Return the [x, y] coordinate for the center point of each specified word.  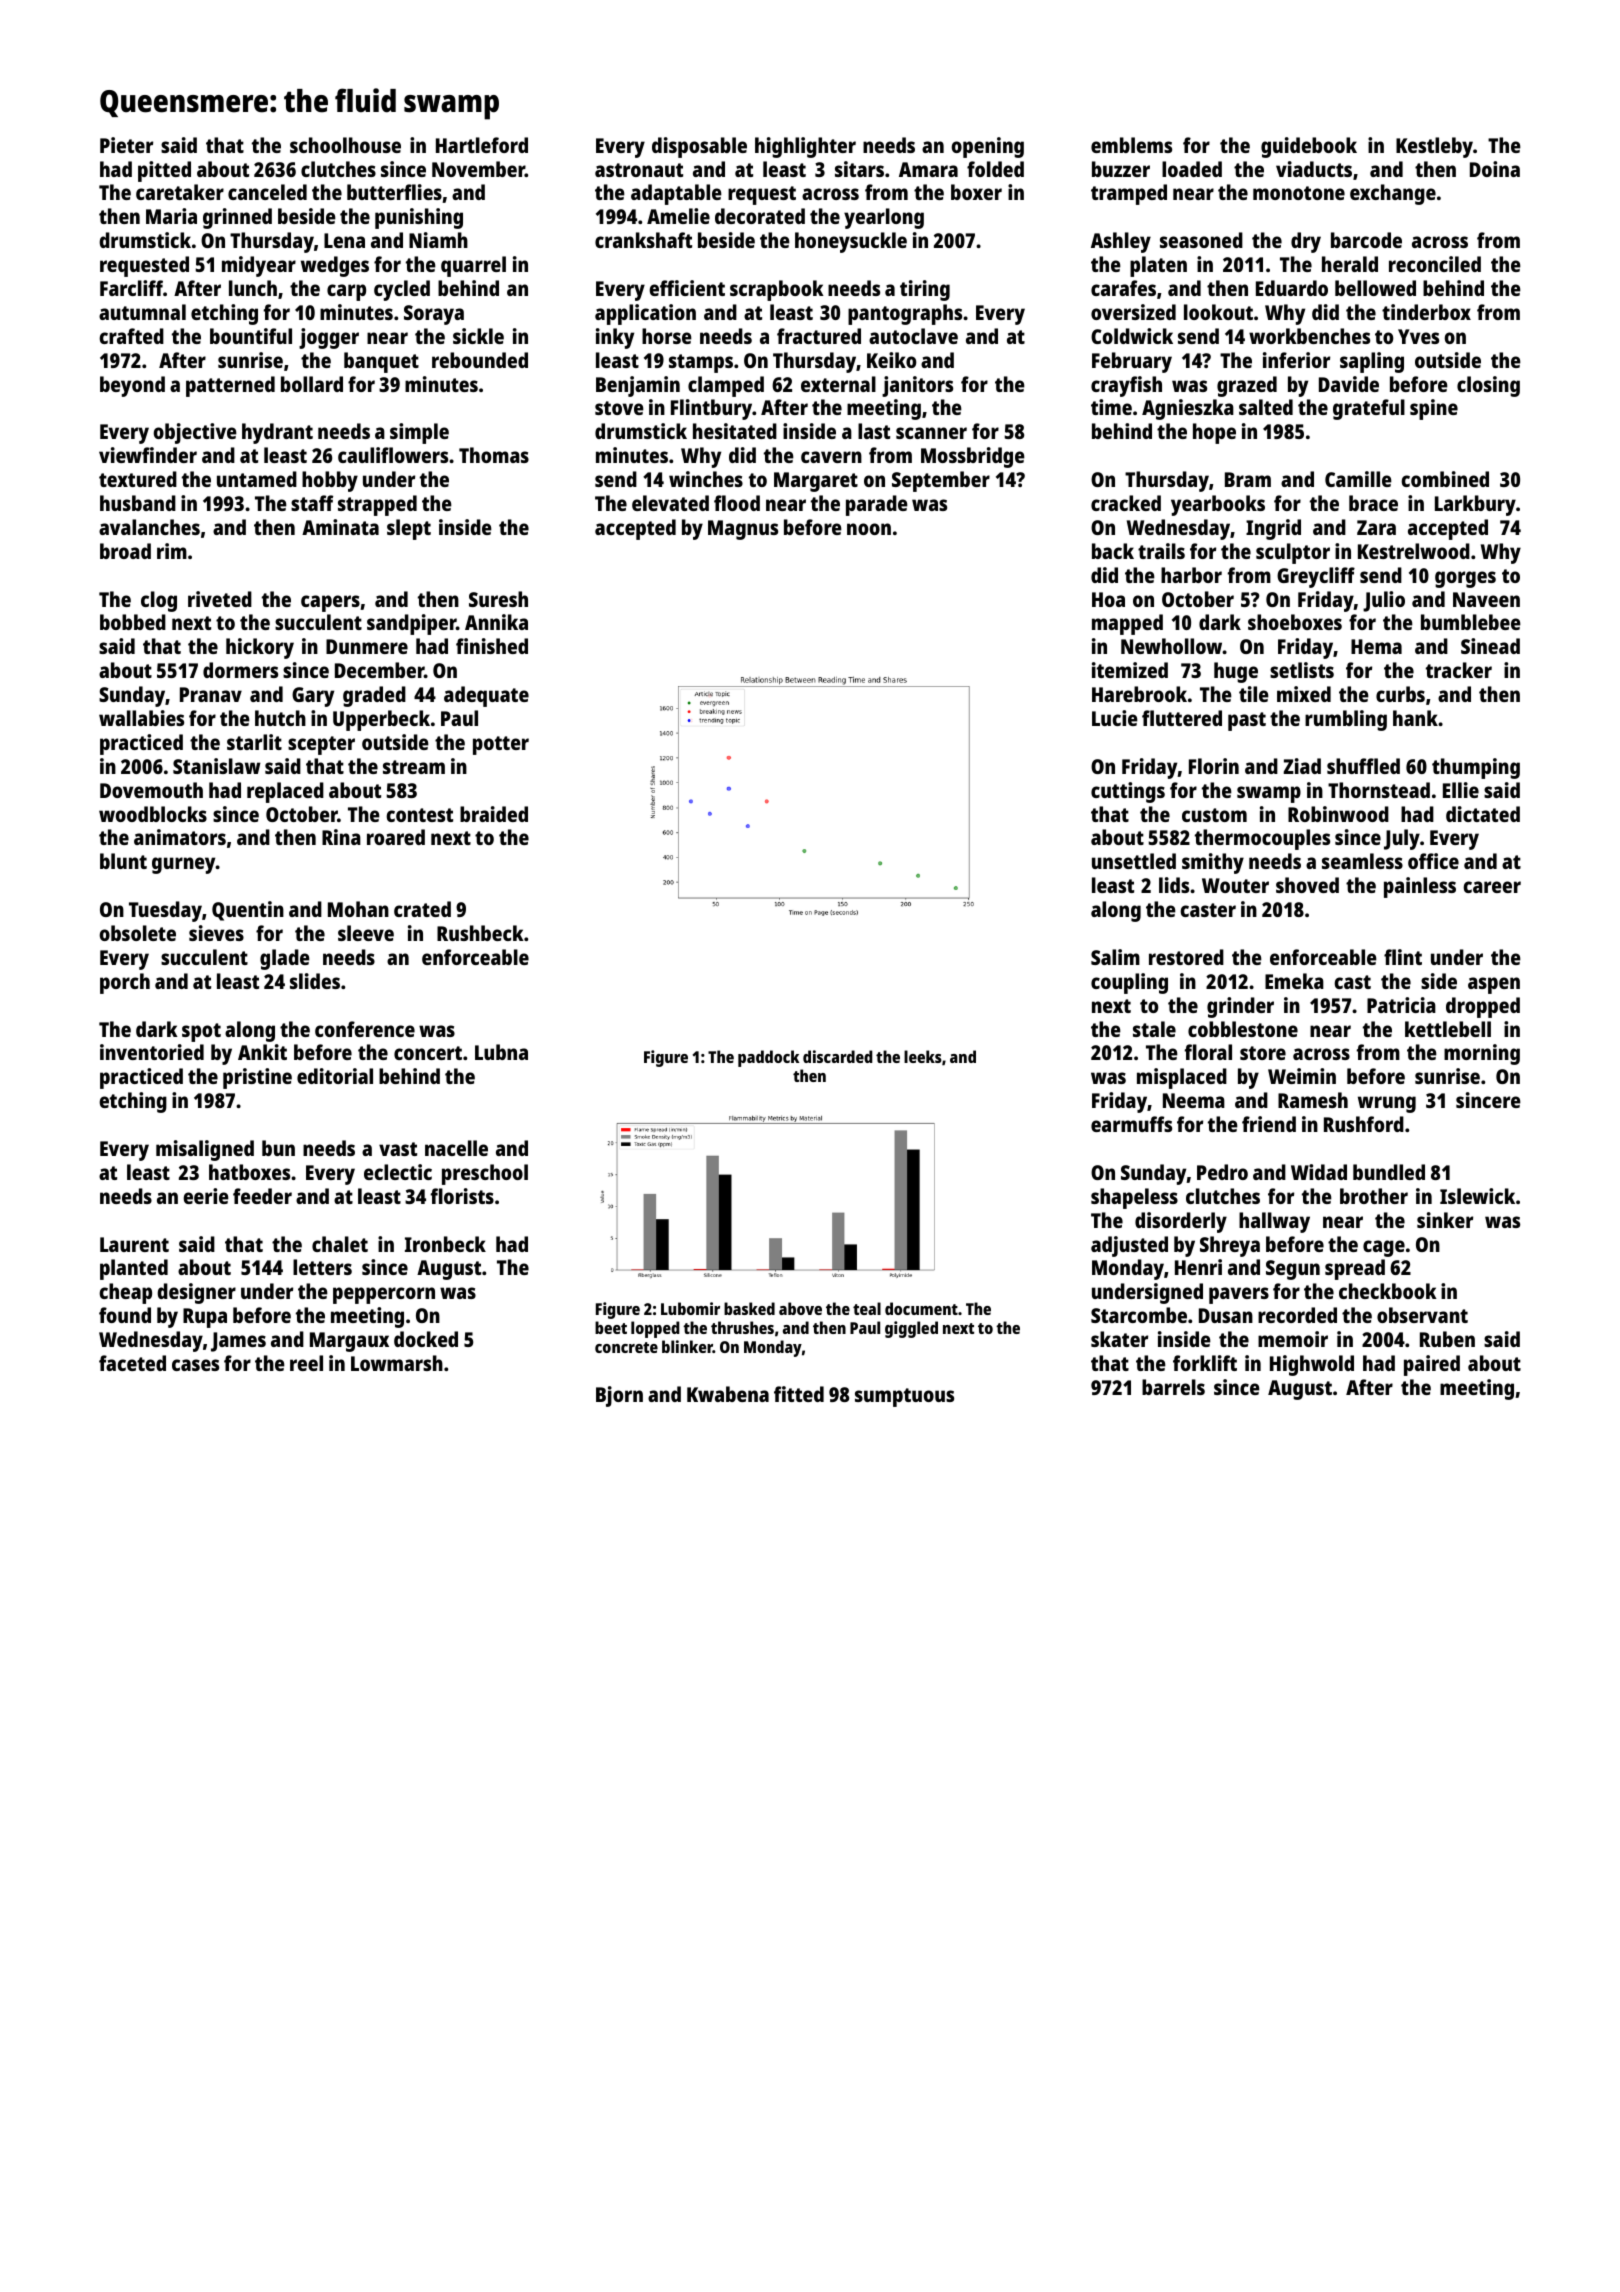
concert [428, 1053]
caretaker [180, 192]
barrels [1173, 1387]
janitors [917, 386]
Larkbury [1475, 505]
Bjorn [619, 1396]
